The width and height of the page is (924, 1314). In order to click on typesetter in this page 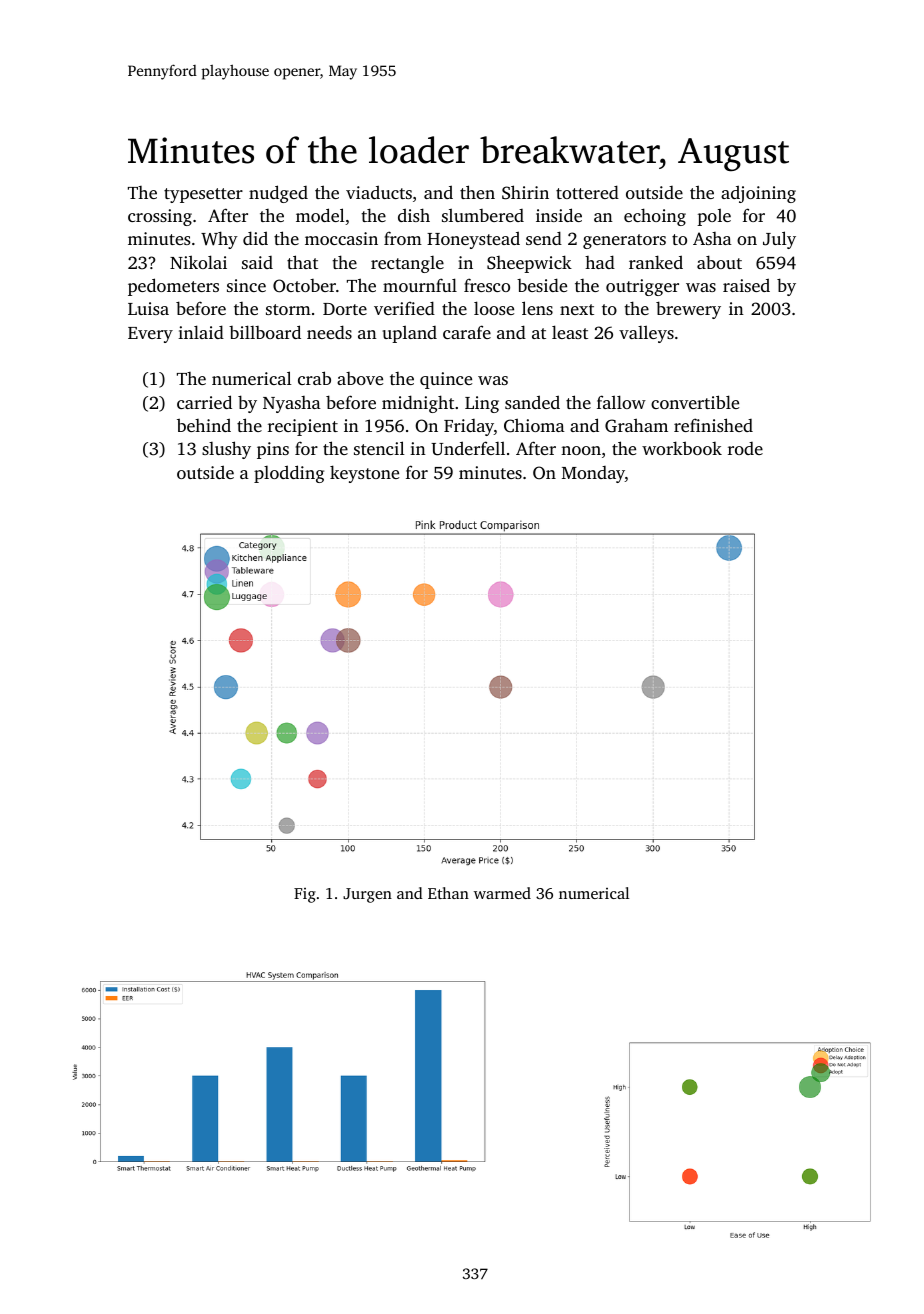, I will do `click(203, 195)`.
